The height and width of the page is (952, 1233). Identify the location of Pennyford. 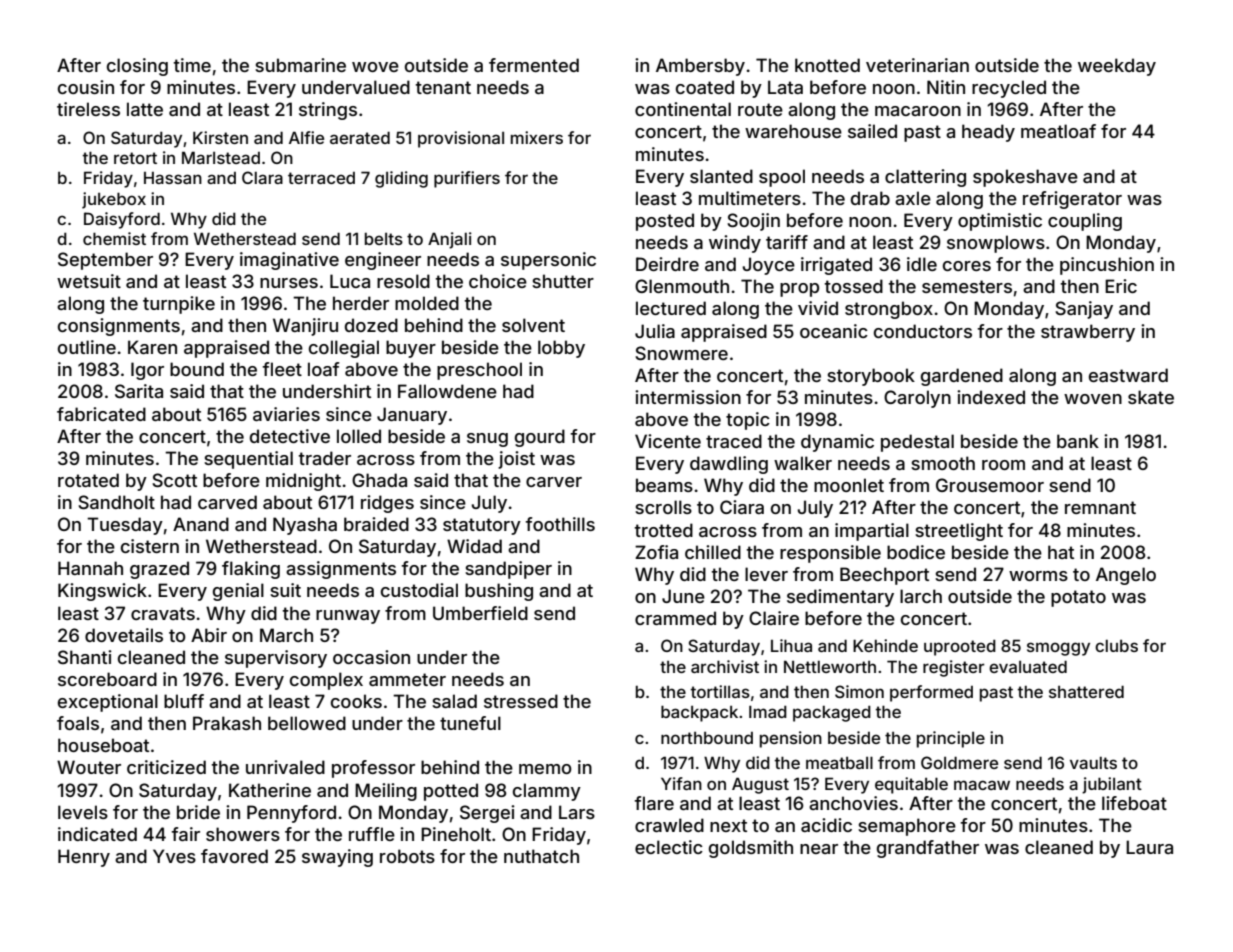
(291, 814).
